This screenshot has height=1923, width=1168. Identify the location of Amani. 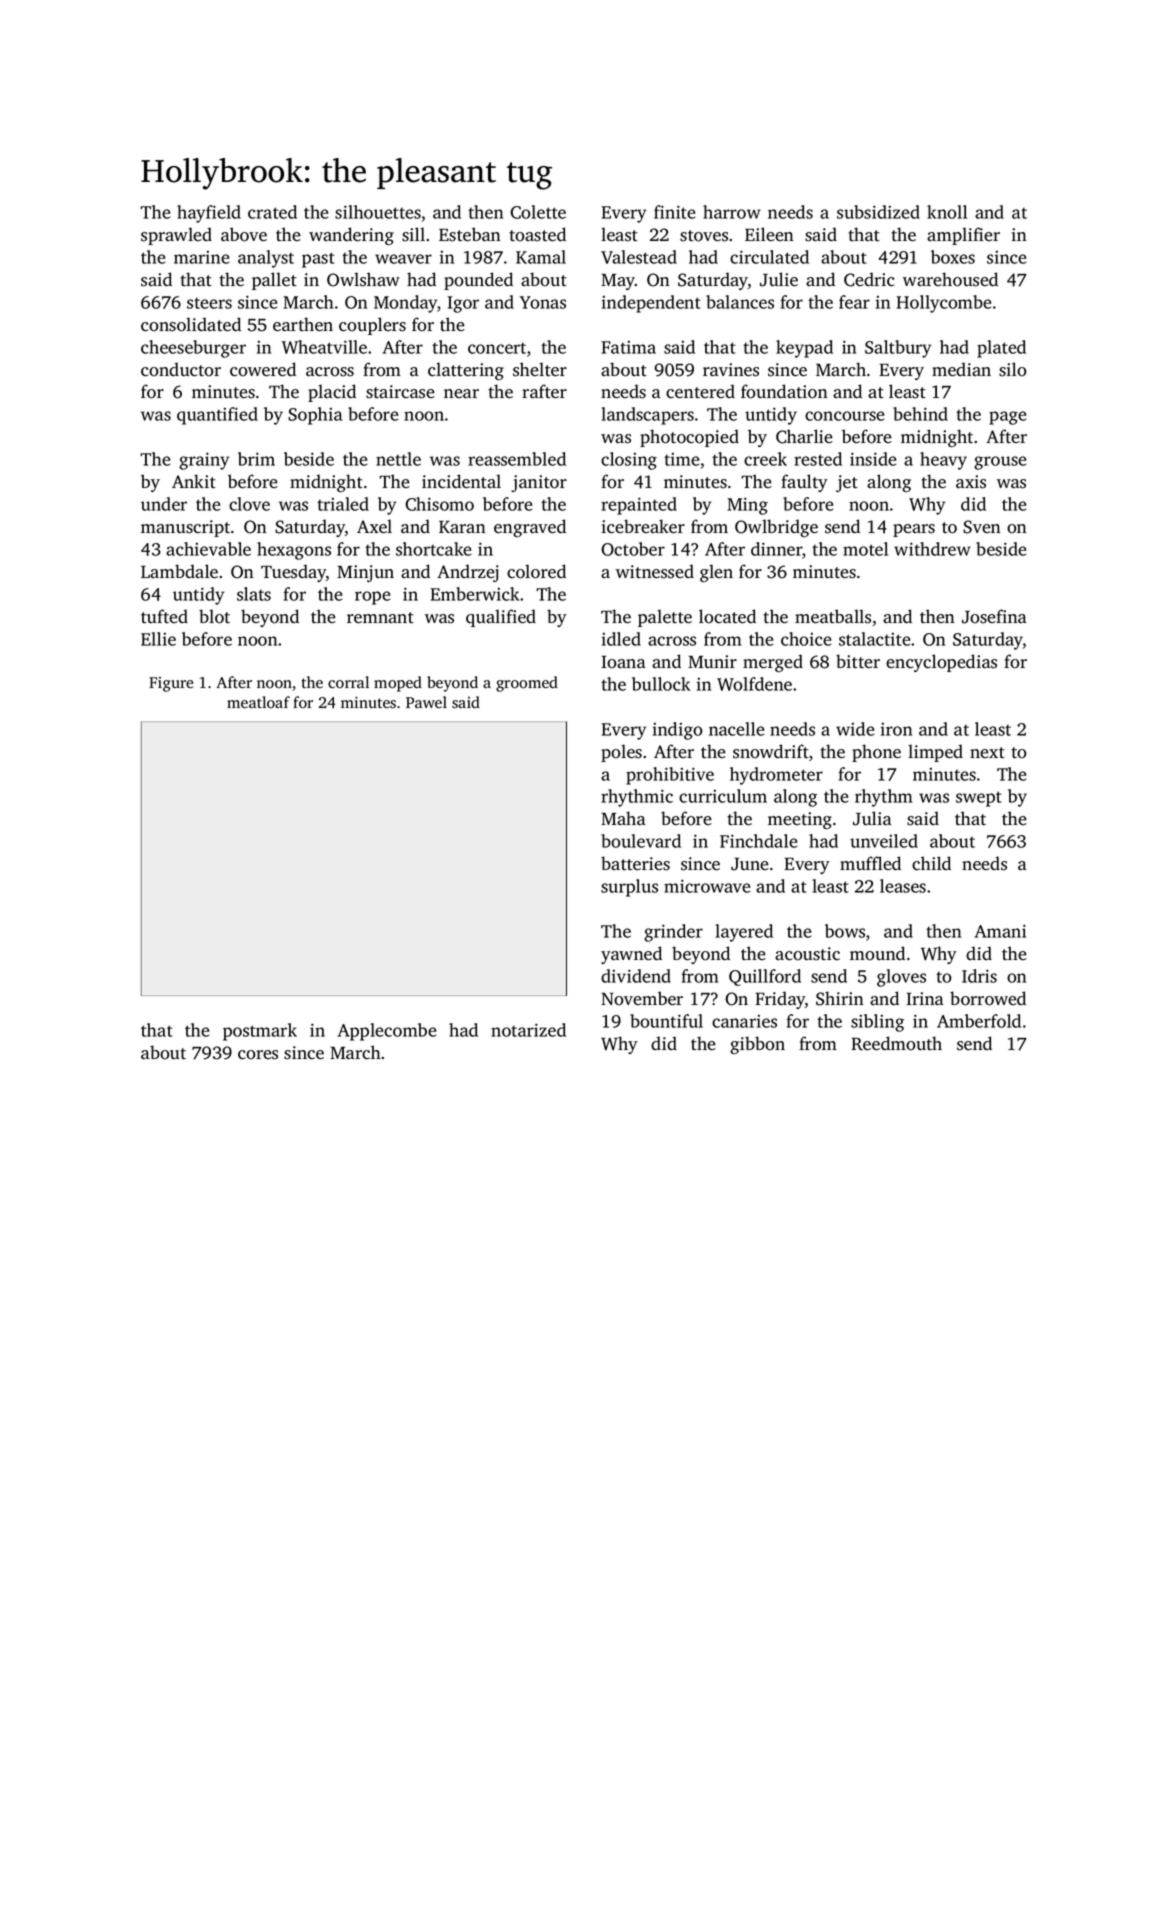
(1000, 931).
